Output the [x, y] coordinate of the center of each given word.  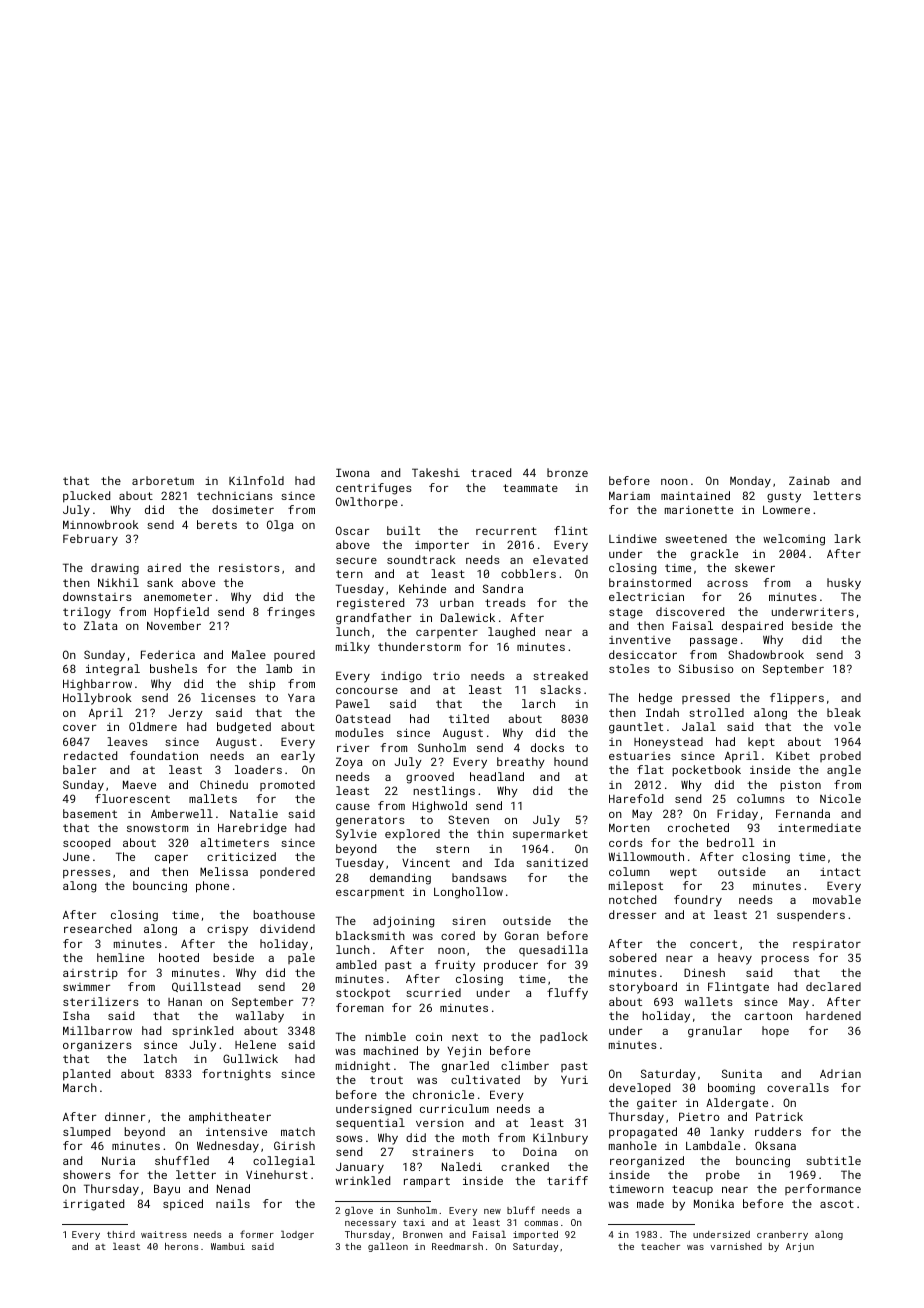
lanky [727, 1133]
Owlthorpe [367, 503]
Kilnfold [256, 480]
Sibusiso [706, 668]
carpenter [447, 633]
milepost [636, 887]
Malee [249, 654]
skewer [755, 567]
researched [97, 928]
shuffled [182, 1160]
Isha [76, 1015]
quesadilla [553, 950]
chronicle [443, 1094]
